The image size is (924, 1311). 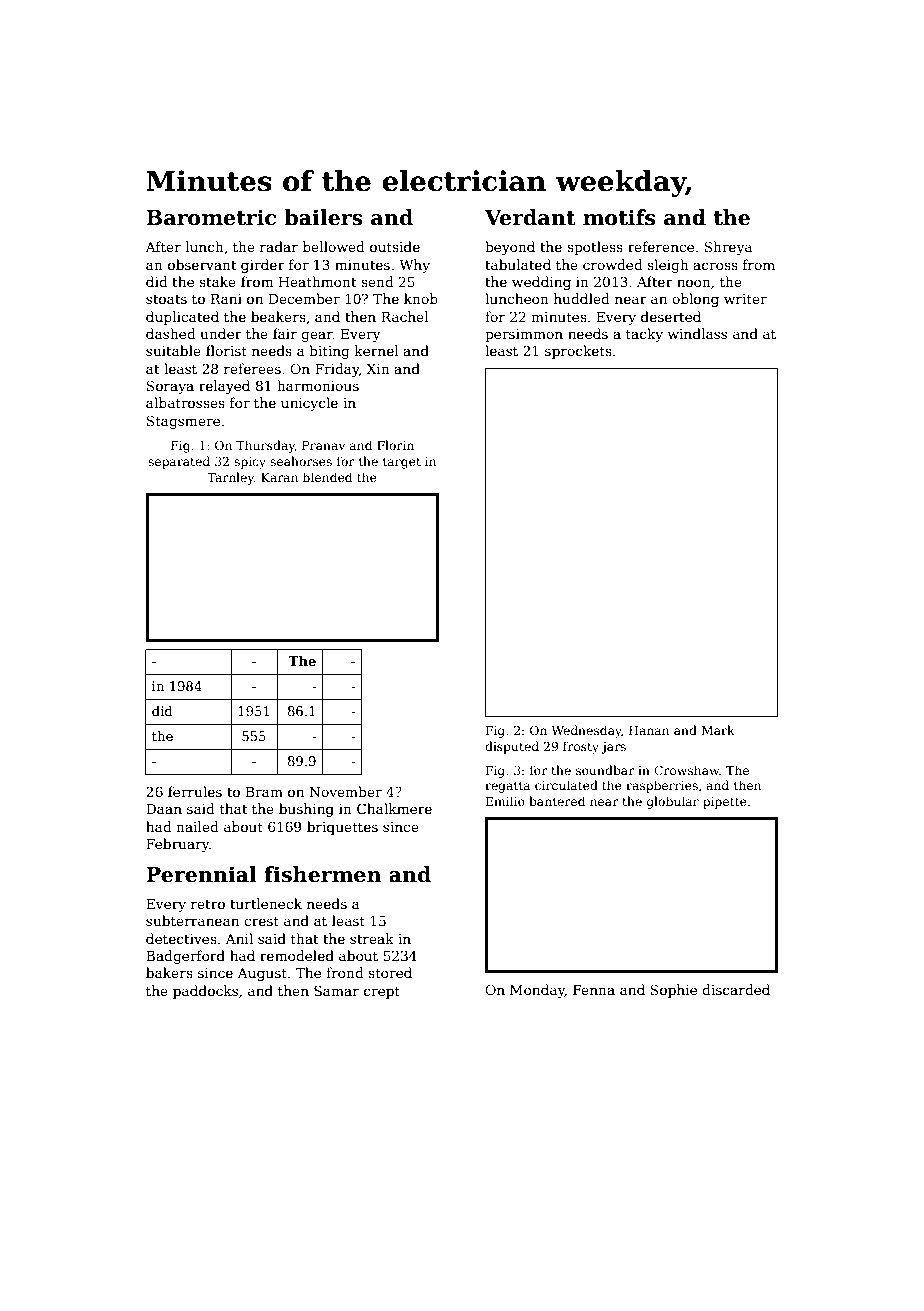 What do you see at coordinates (718, 730) in the document?
I see `Mark` at bounding box center [718, 730].
